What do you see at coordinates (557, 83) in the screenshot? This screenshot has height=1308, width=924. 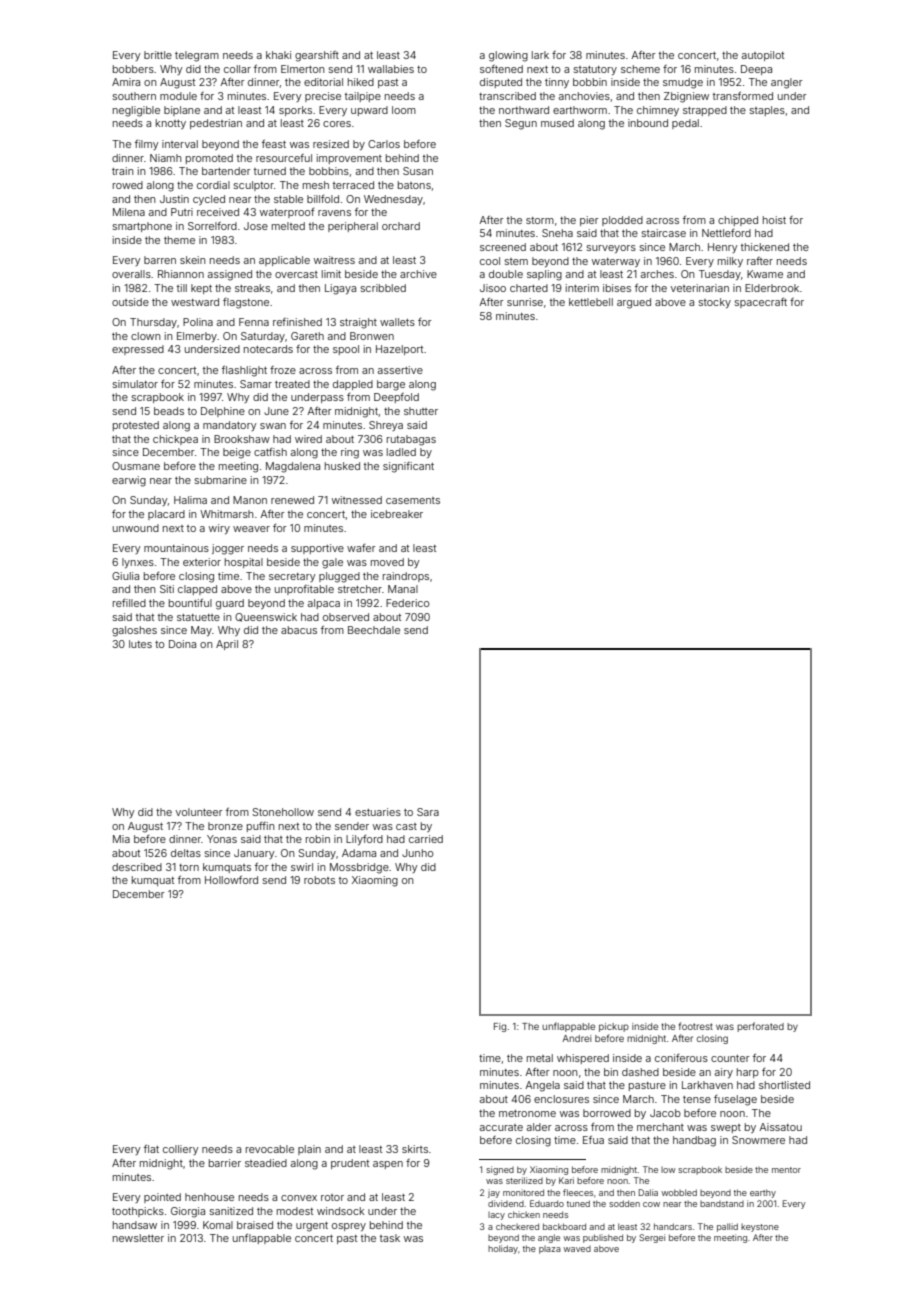 I see `tinny` at bounding box center [557, 83].
